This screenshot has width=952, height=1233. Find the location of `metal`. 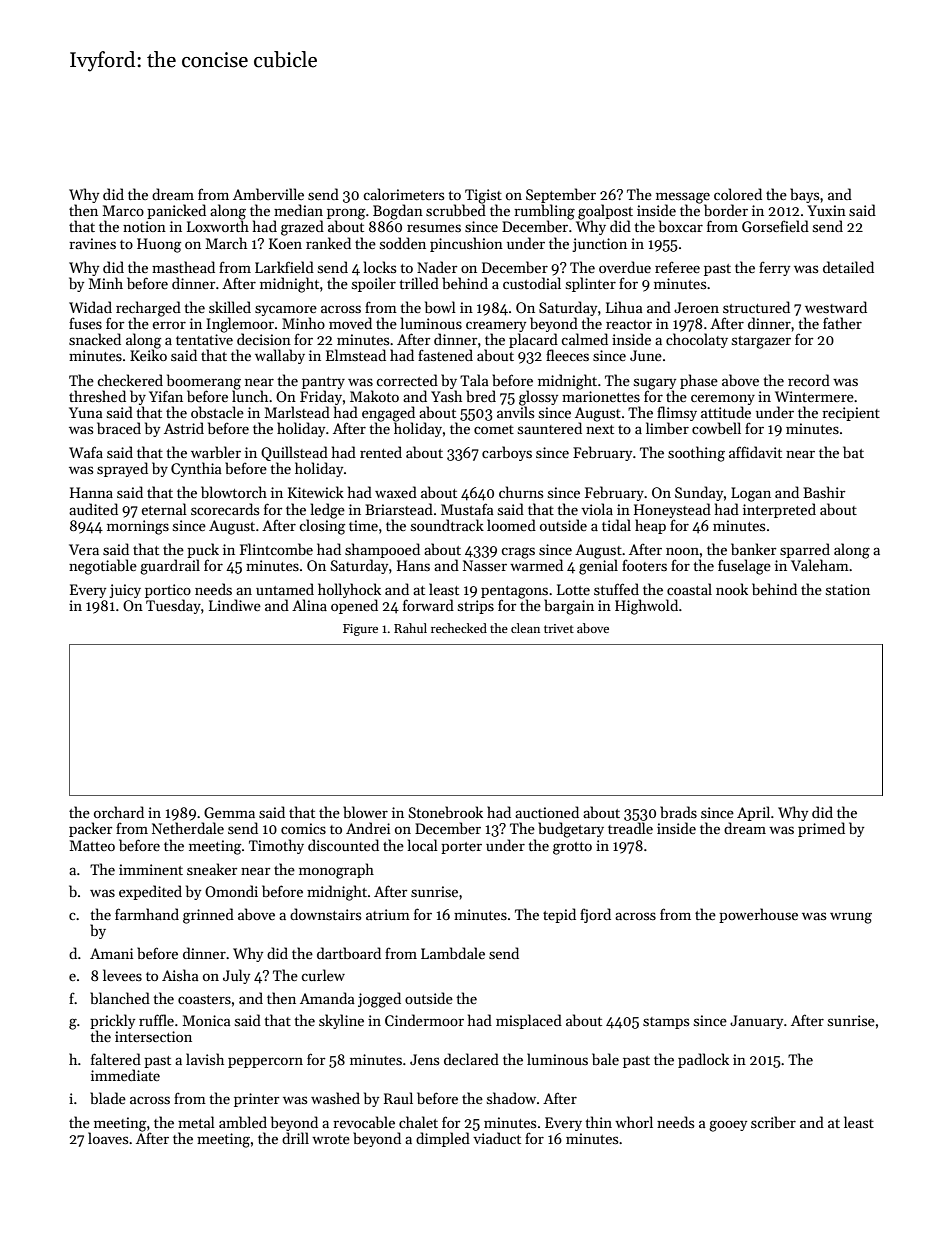

metal is located at coordinates (196, 1122).
